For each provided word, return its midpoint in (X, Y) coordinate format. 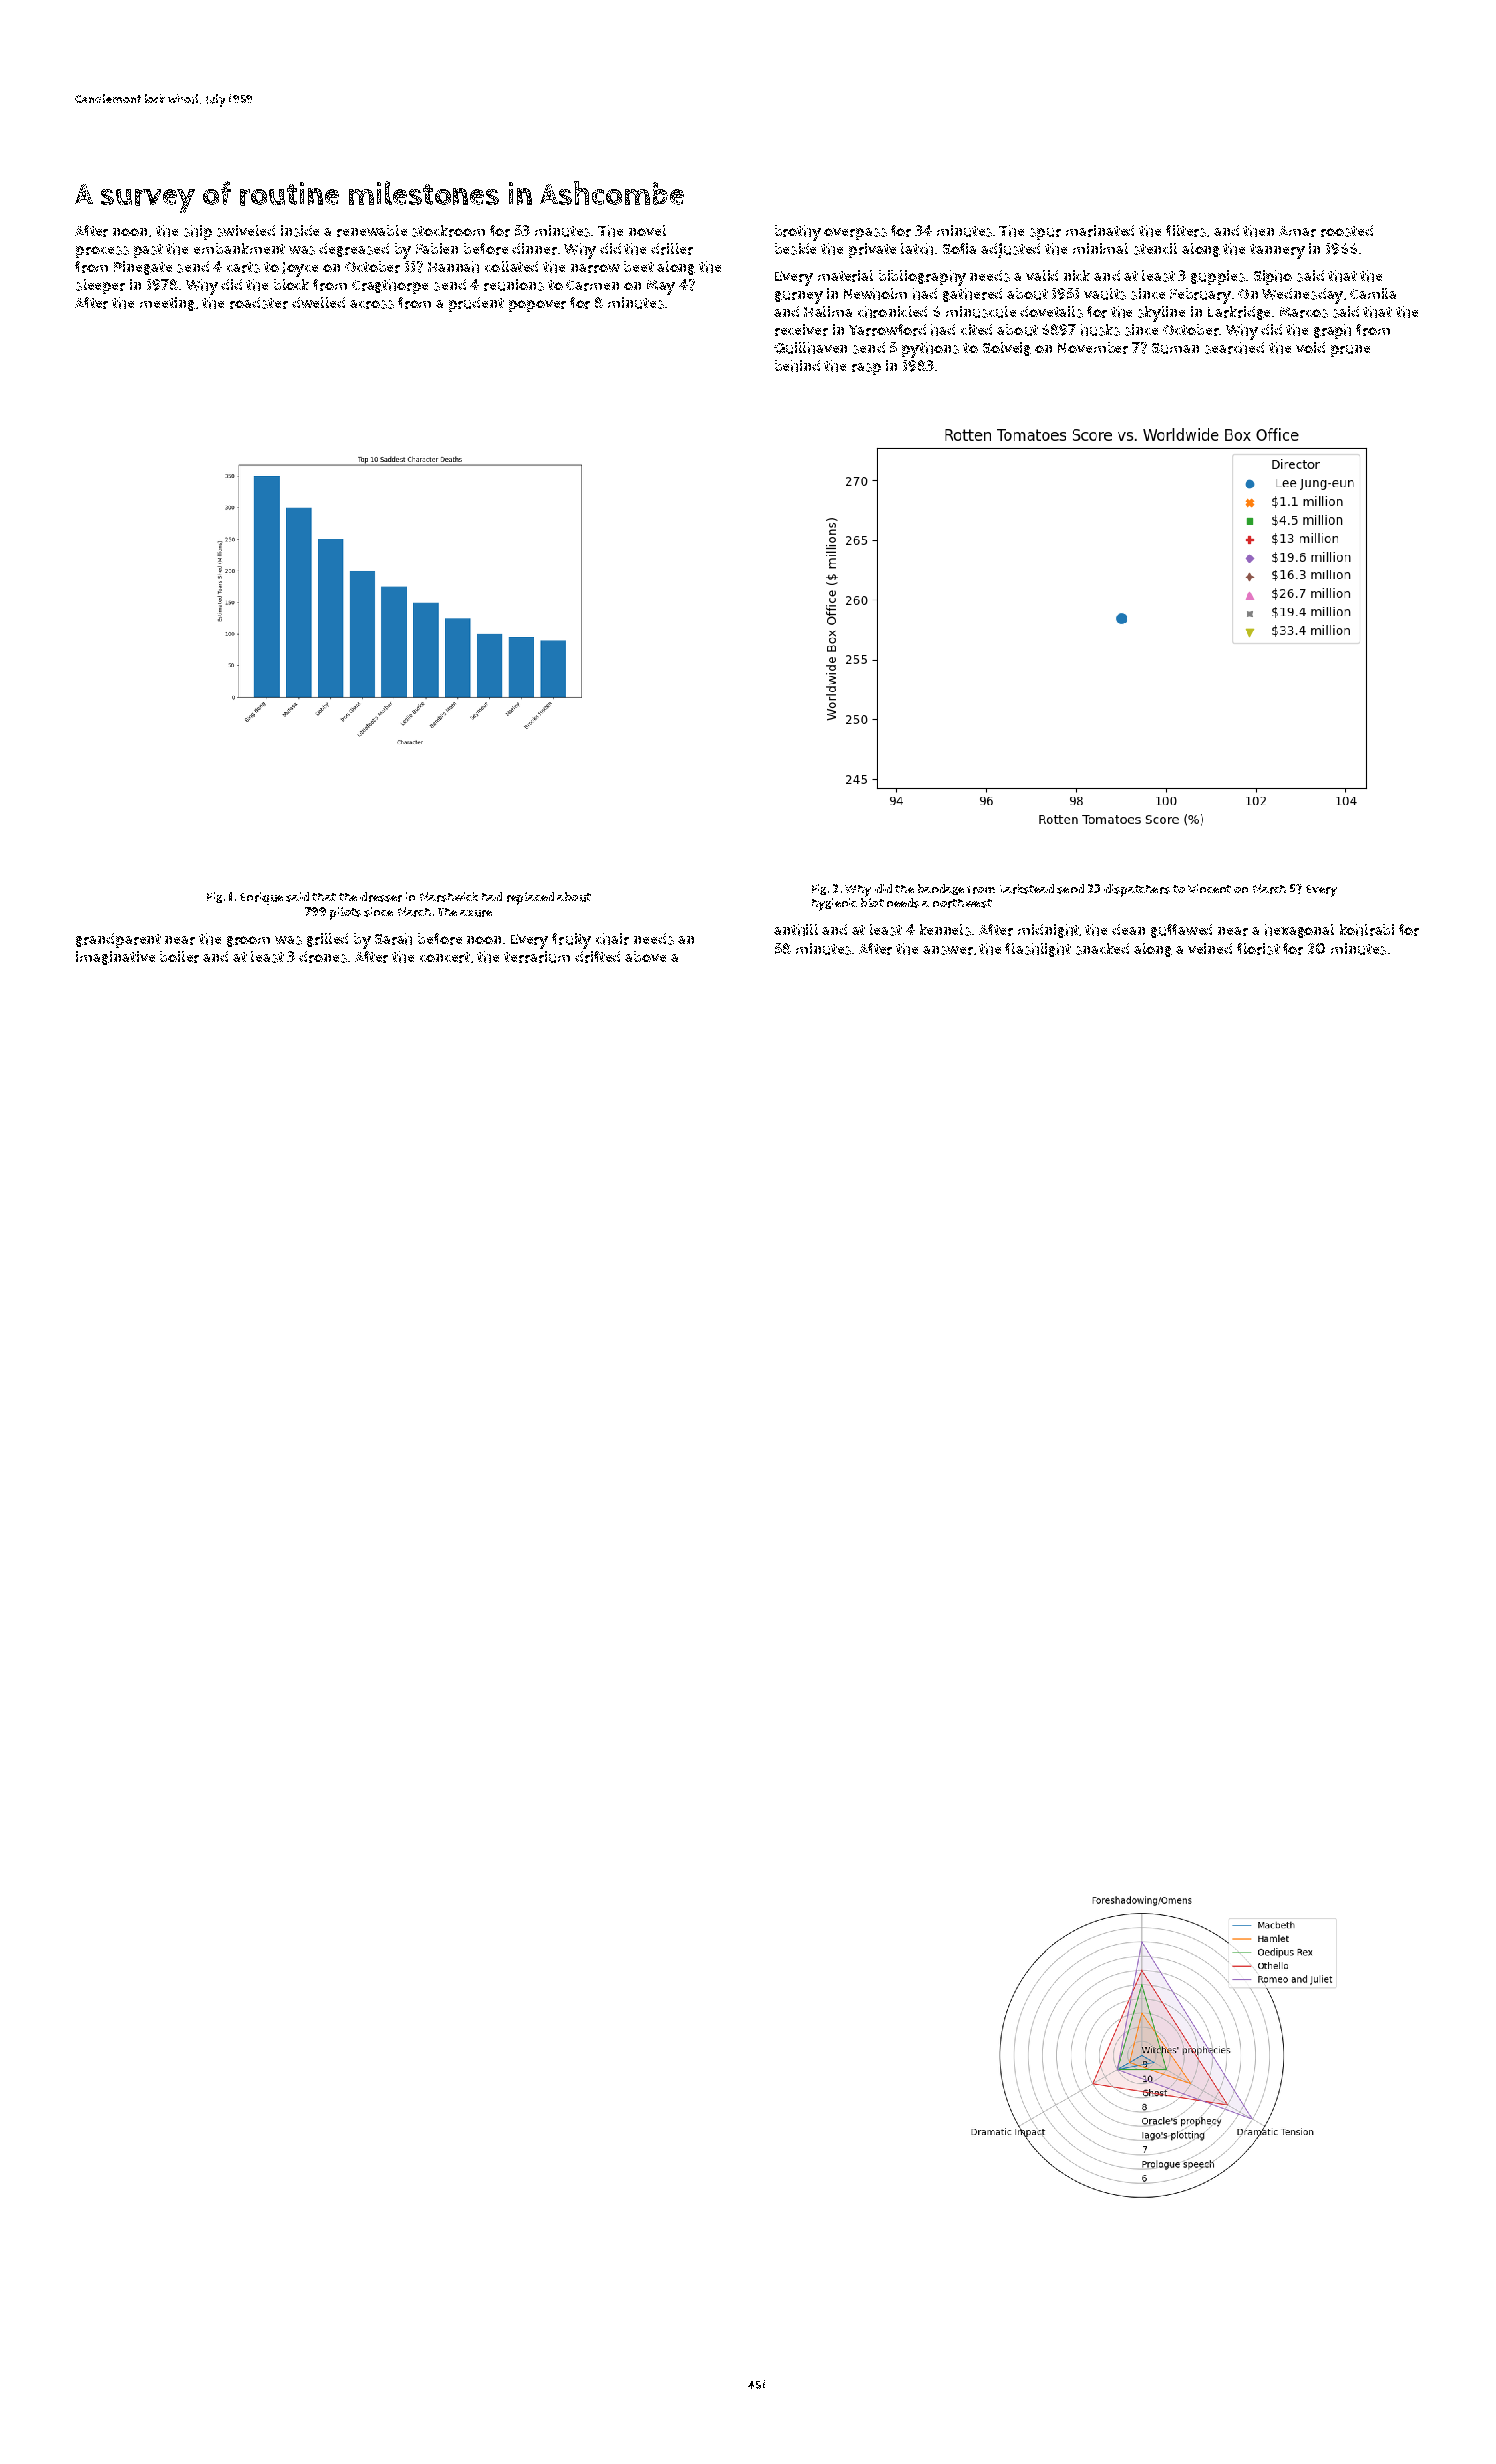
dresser (381, 897)
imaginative (115, 958)
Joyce (300, 269)
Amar (1297, 231)
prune (1350, 351)
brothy (798, 233)
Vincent (1209, 888)
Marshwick (449, 897)
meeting (167, 304)
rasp (866, 369)
